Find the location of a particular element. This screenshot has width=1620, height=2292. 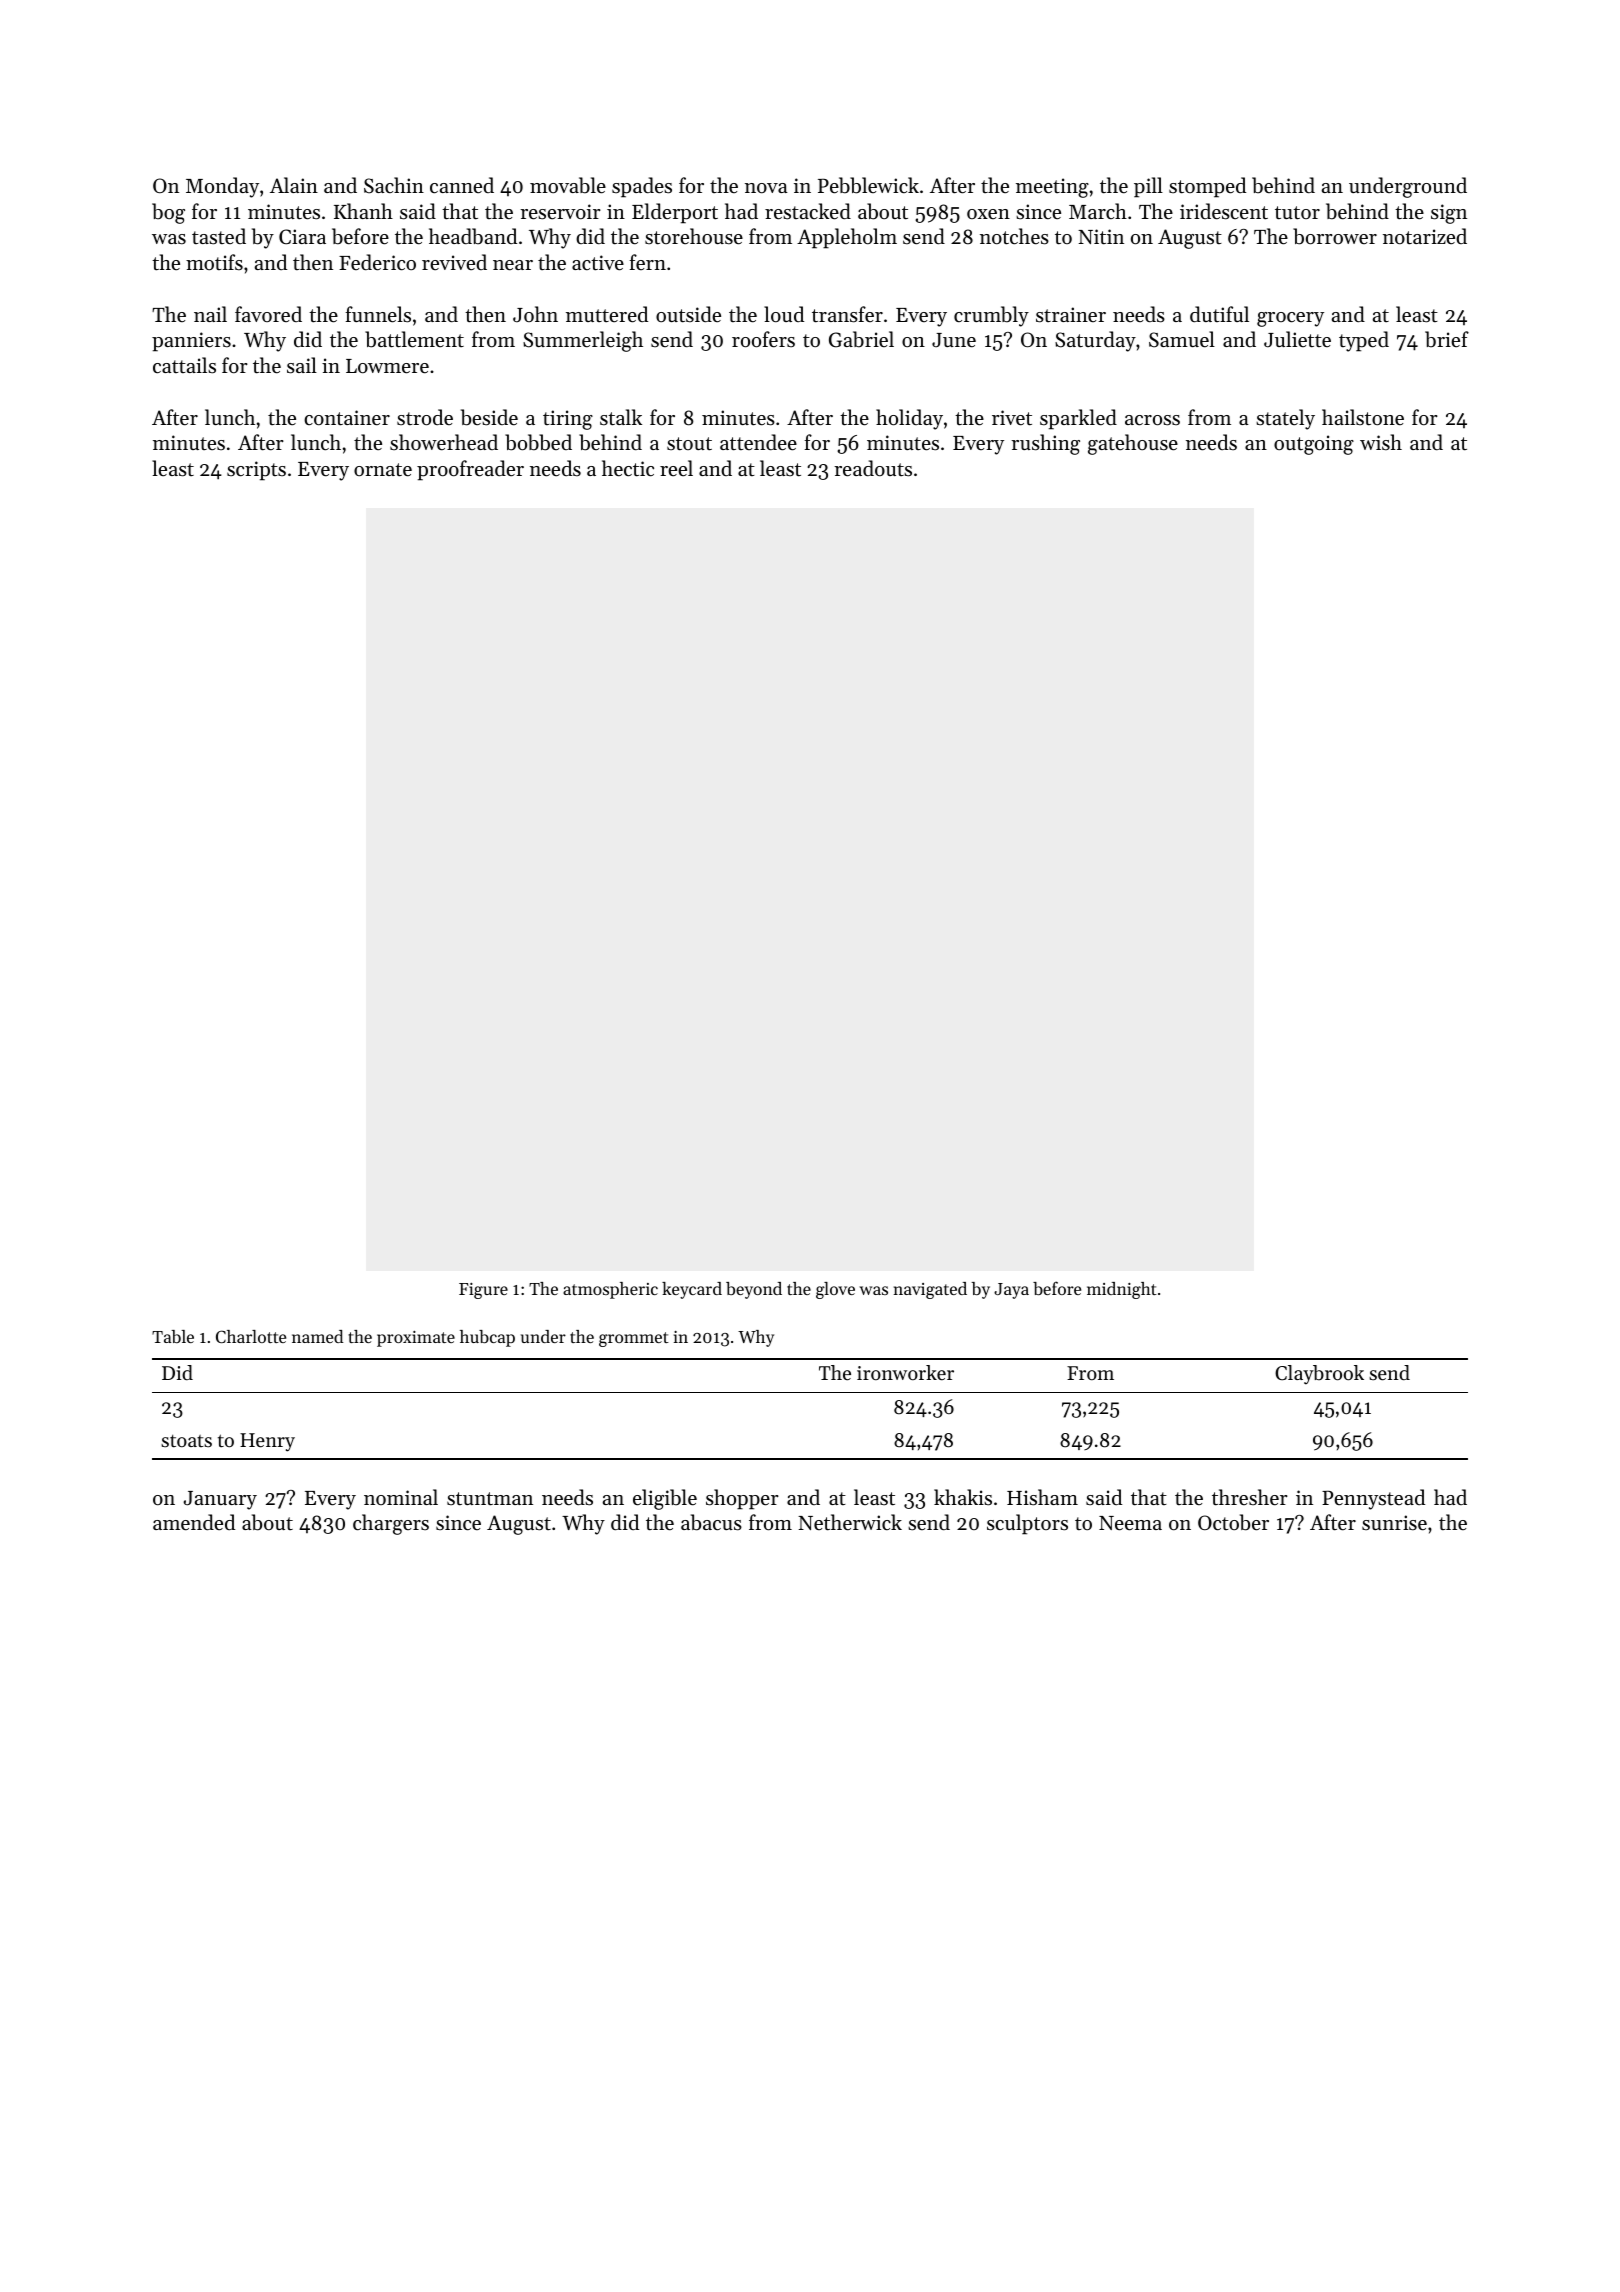

khakis is located at coordinates (963, 1497).
